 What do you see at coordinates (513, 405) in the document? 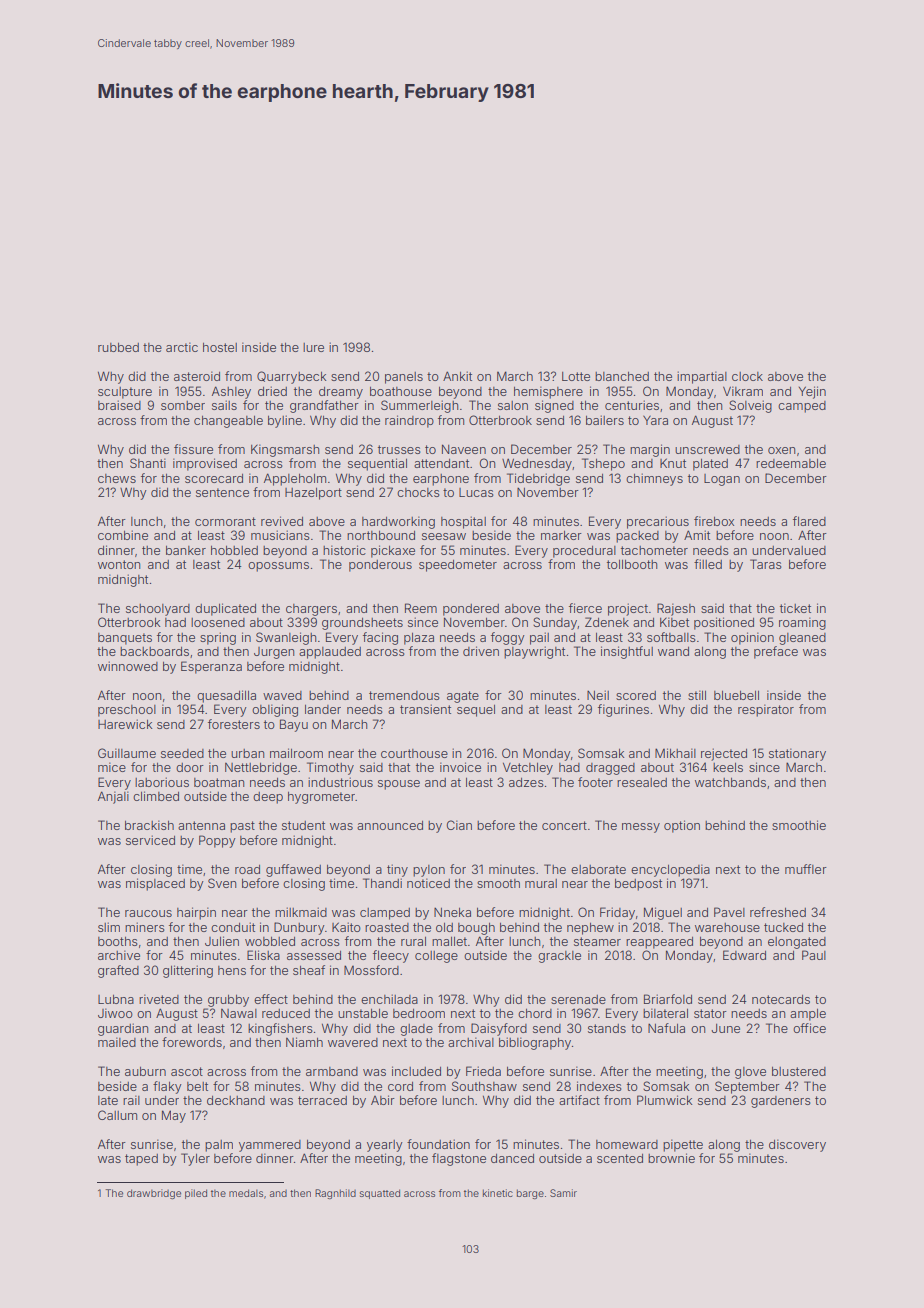
I see `salon` at bounding box center [513, 405].
